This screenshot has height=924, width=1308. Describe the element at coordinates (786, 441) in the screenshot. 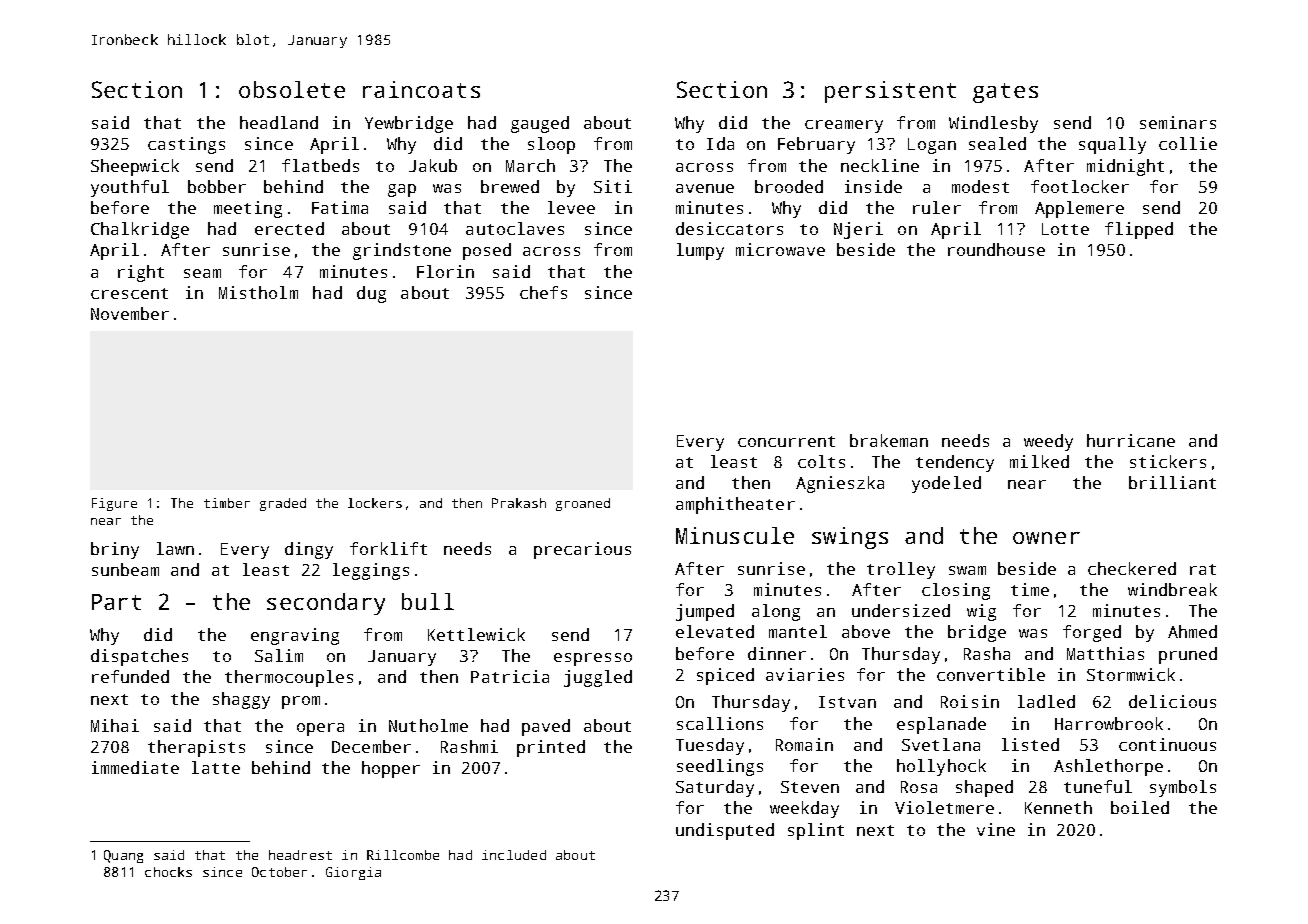

I see `concurrent` at that location.
